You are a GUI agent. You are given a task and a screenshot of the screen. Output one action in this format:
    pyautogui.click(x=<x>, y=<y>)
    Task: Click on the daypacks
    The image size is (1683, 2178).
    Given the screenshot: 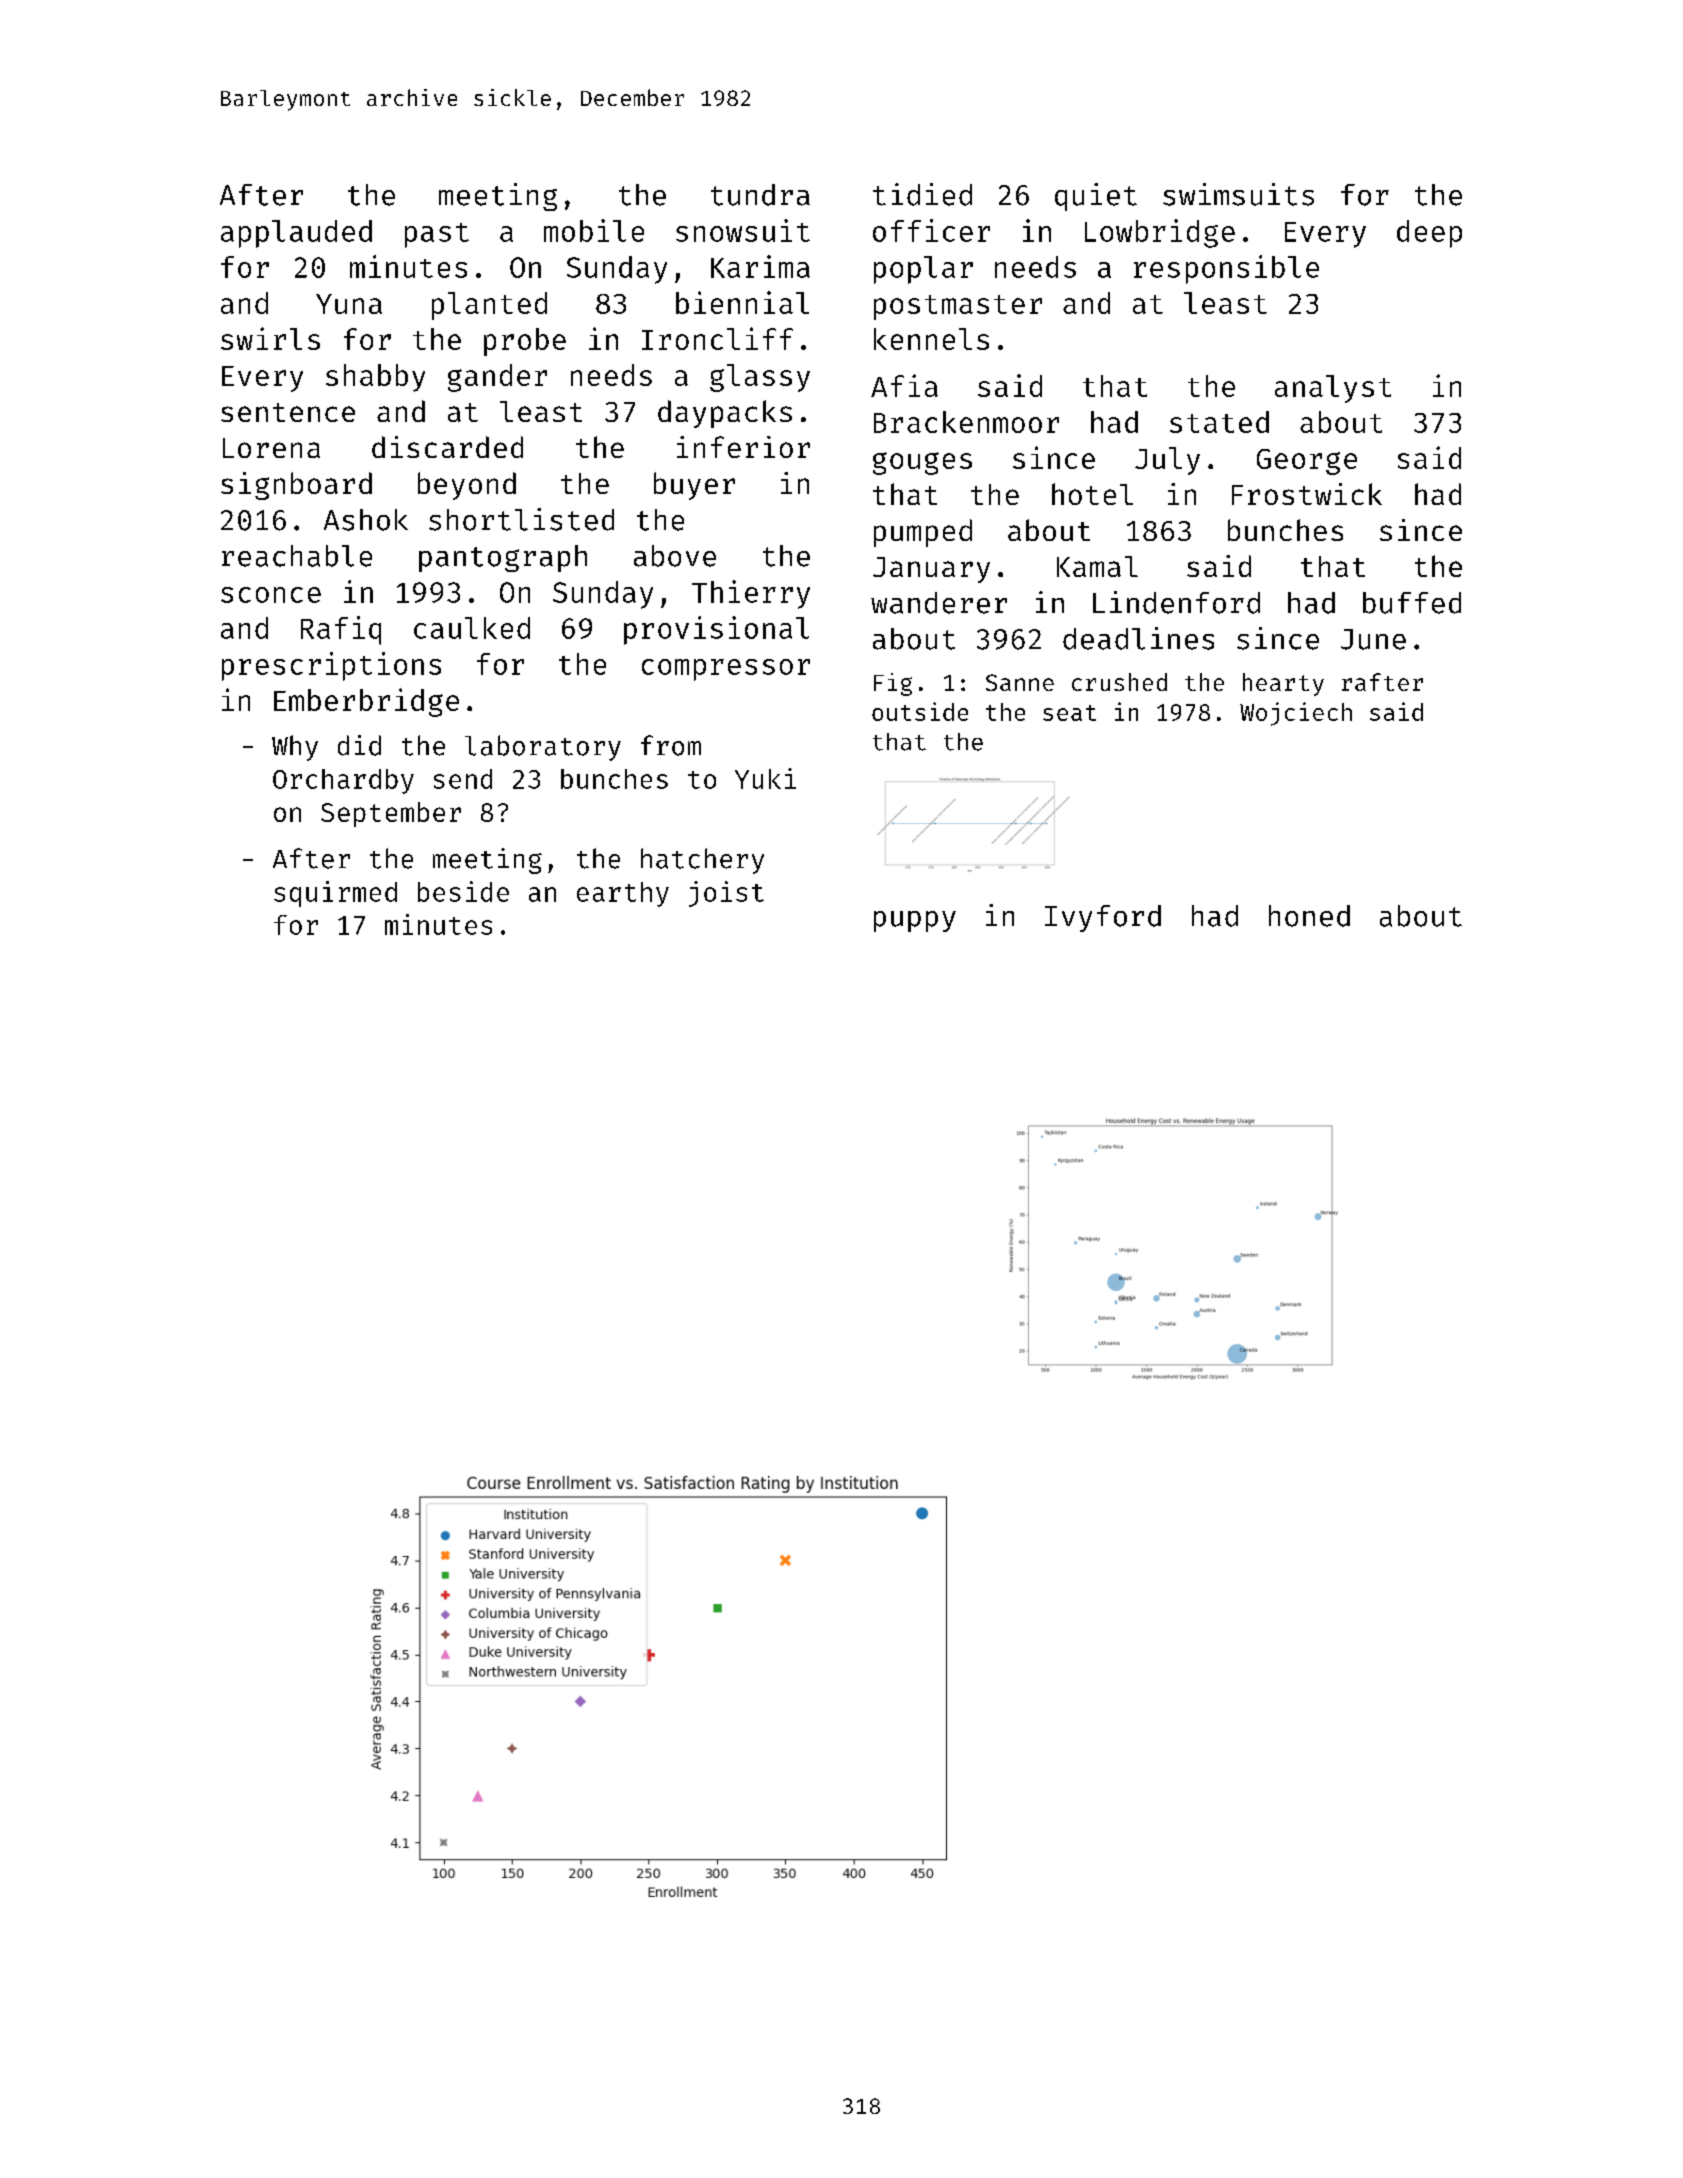 What is the action you would take?
    pyautogui.click(x=725, y=414)
